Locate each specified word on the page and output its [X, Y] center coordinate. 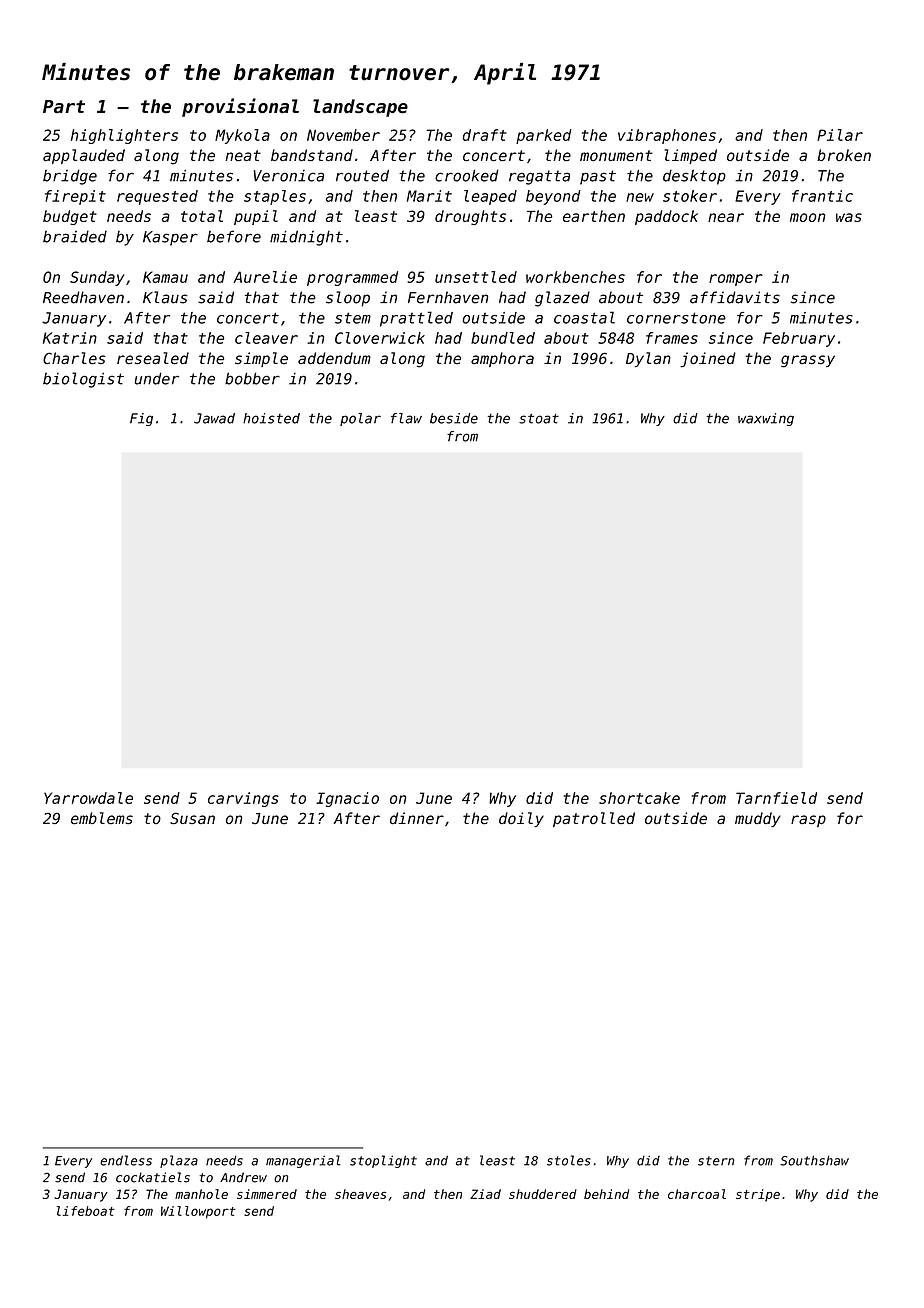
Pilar [840, 135]
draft [485, 135]
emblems [102, 818]
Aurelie [265, 277]
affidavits [735, 297]
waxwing [766, 419]
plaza [179, 1161]
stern [716, 1161]
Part [64, 107]
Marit [429, 196]
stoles [569, 1160]
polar [360, 419]
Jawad [214, 418]
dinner [417, 818]
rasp [808, 821]
